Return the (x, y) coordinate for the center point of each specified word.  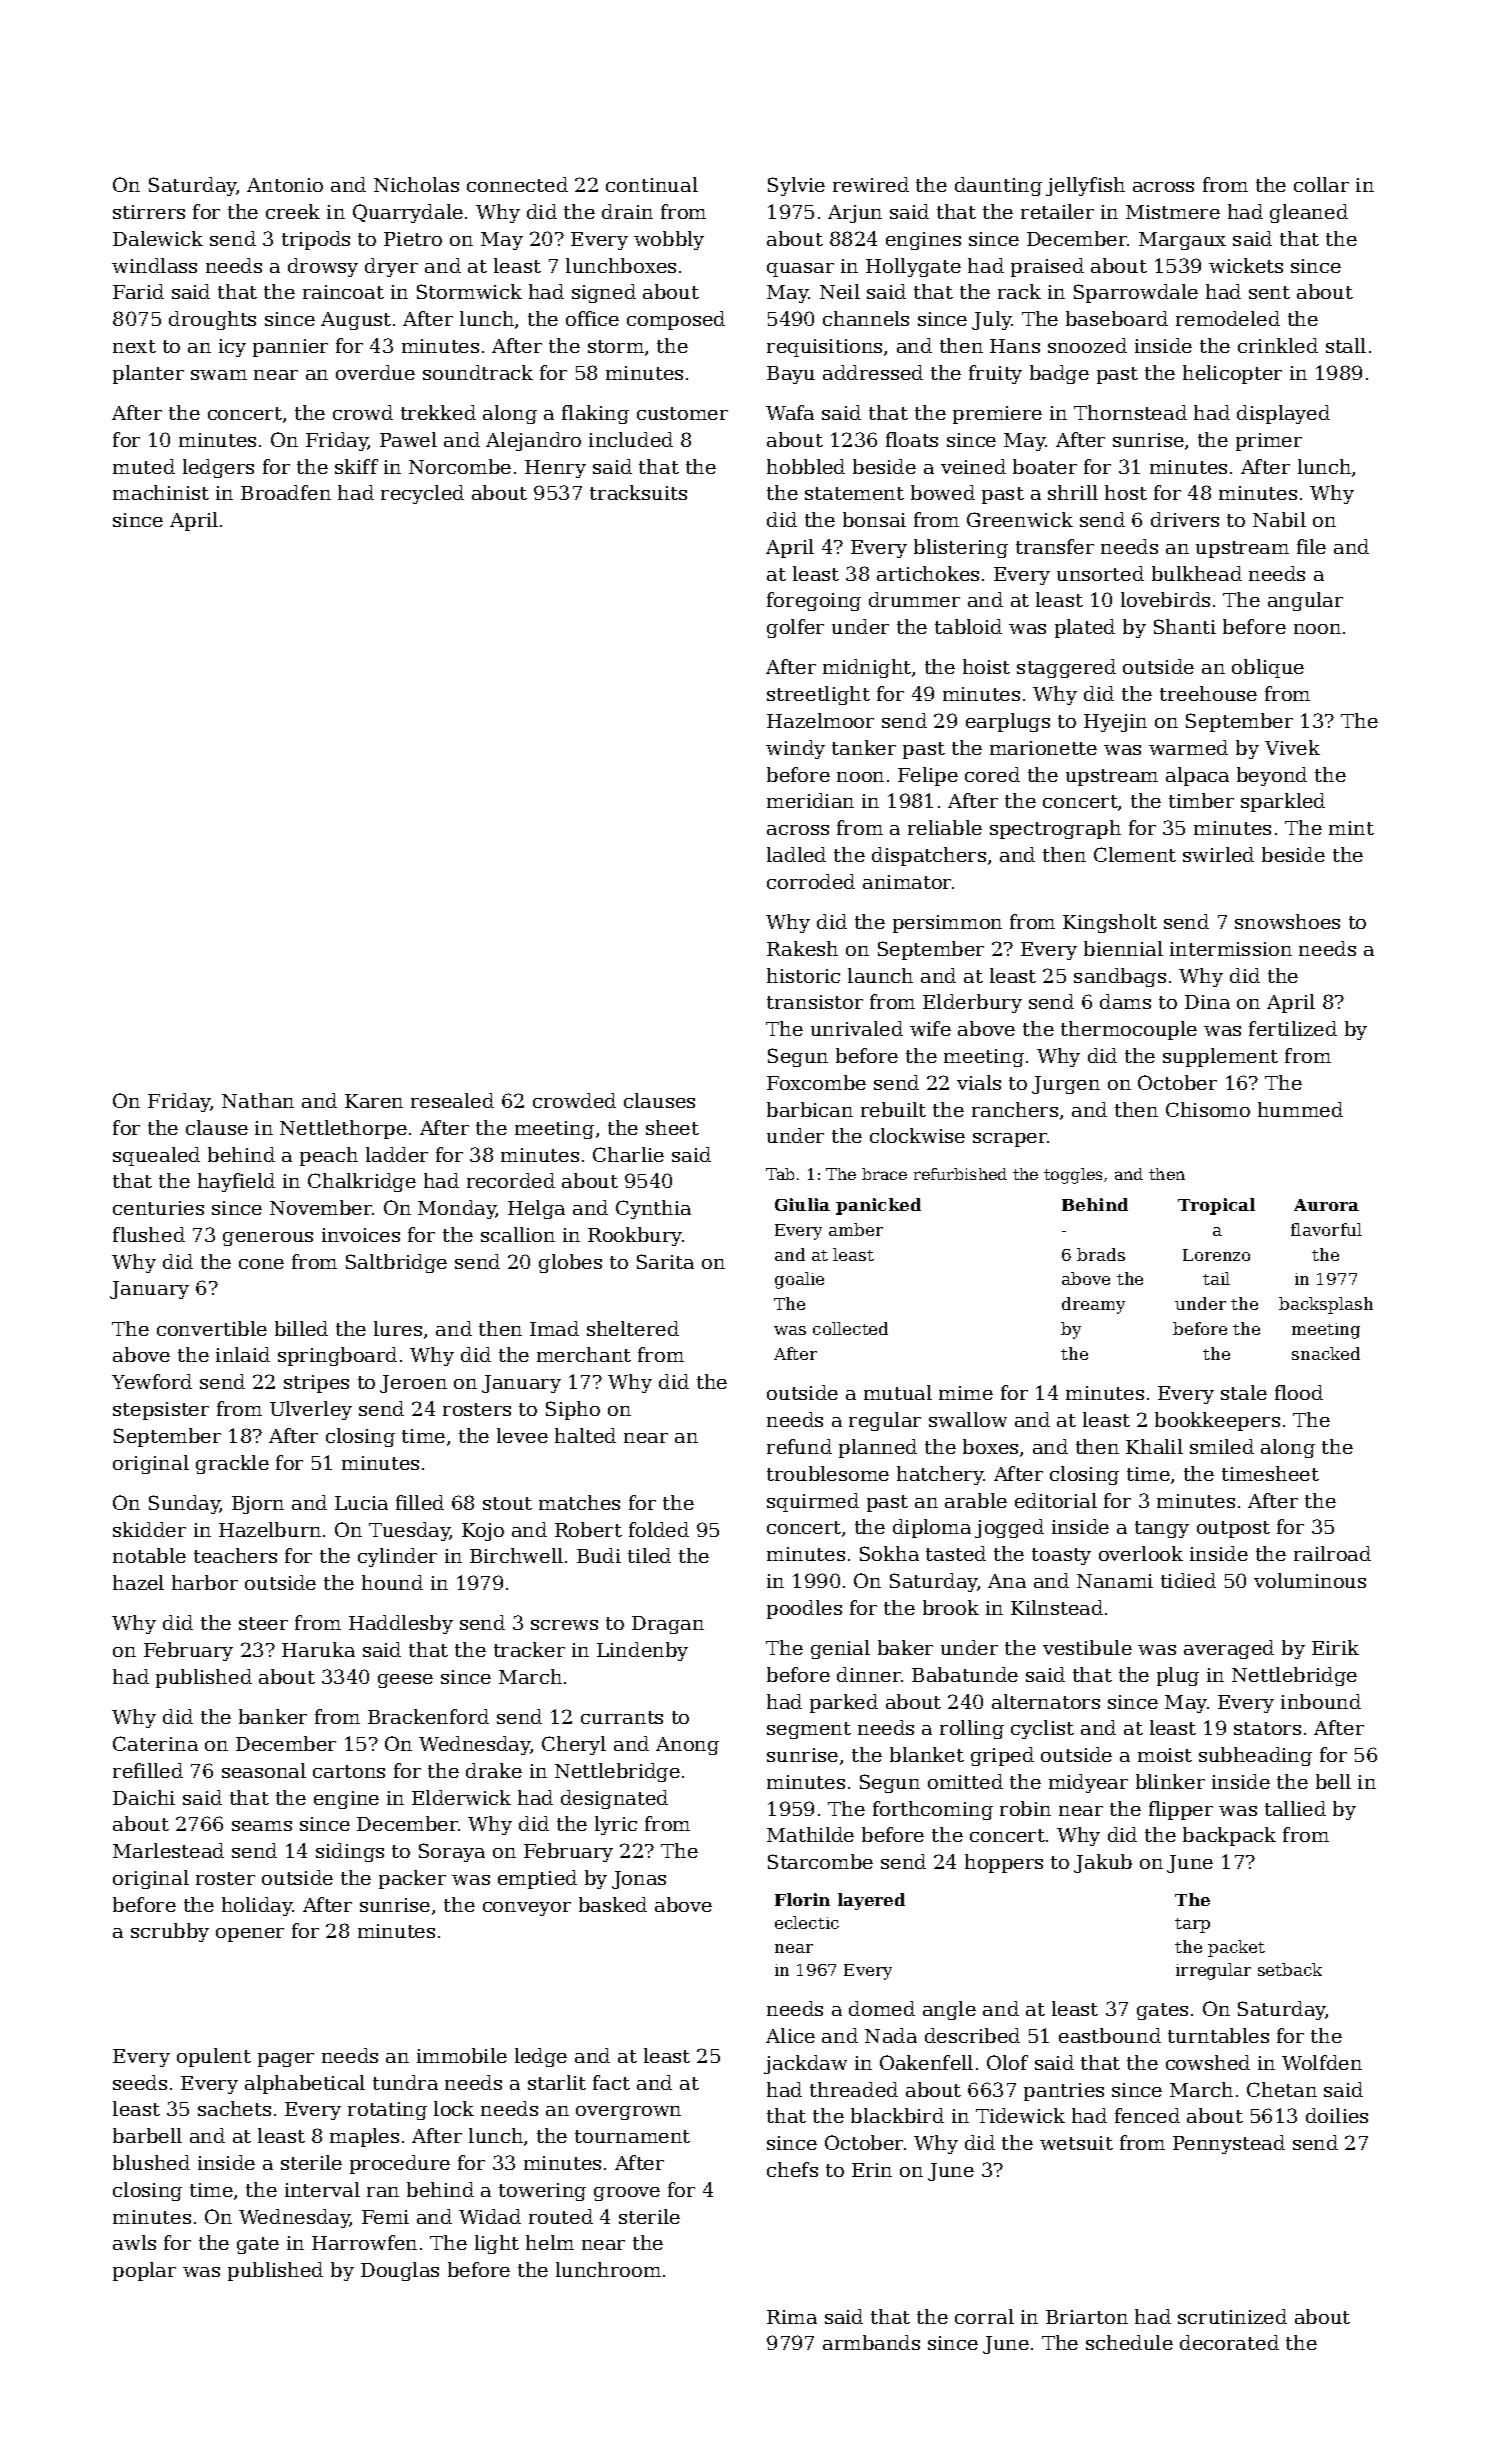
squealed (156, 1156)
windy (795, 749)
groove (627, 2194)
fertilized (1293, 1028)
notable (149, 1555)
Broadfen (286, 492)
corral (984, 2316)
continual (652, 184)
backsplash (1326, 1305)
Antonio (285, 185)
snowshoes (1287, 921)
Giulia (802, 1204)
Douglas (400, 2271)
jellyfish (1085, 186)
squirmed (813, 1502)
